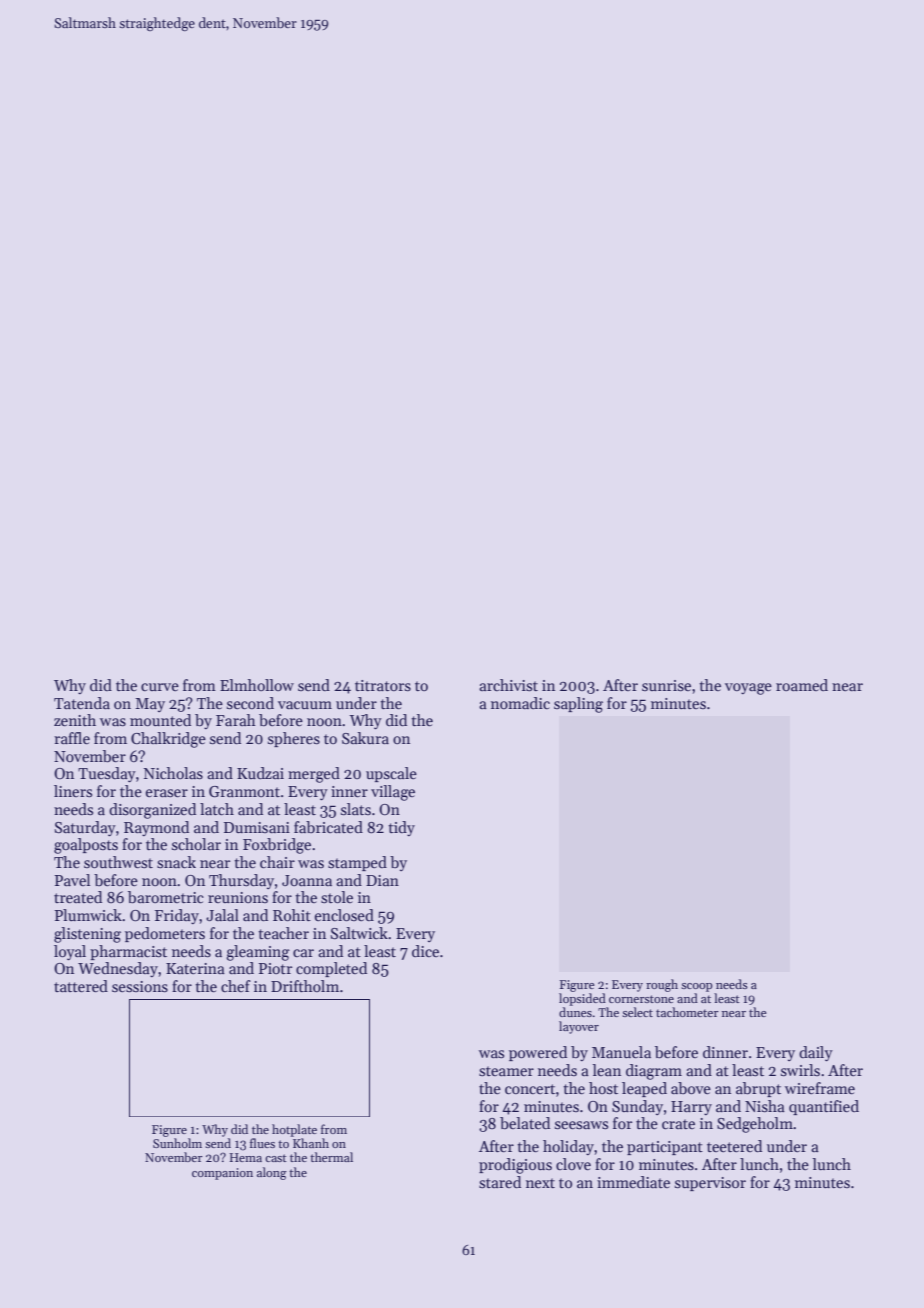  What do you see at coordinates (401, 828) in the screenshot?
I see `tidy` at bounding box center [401, 828].
